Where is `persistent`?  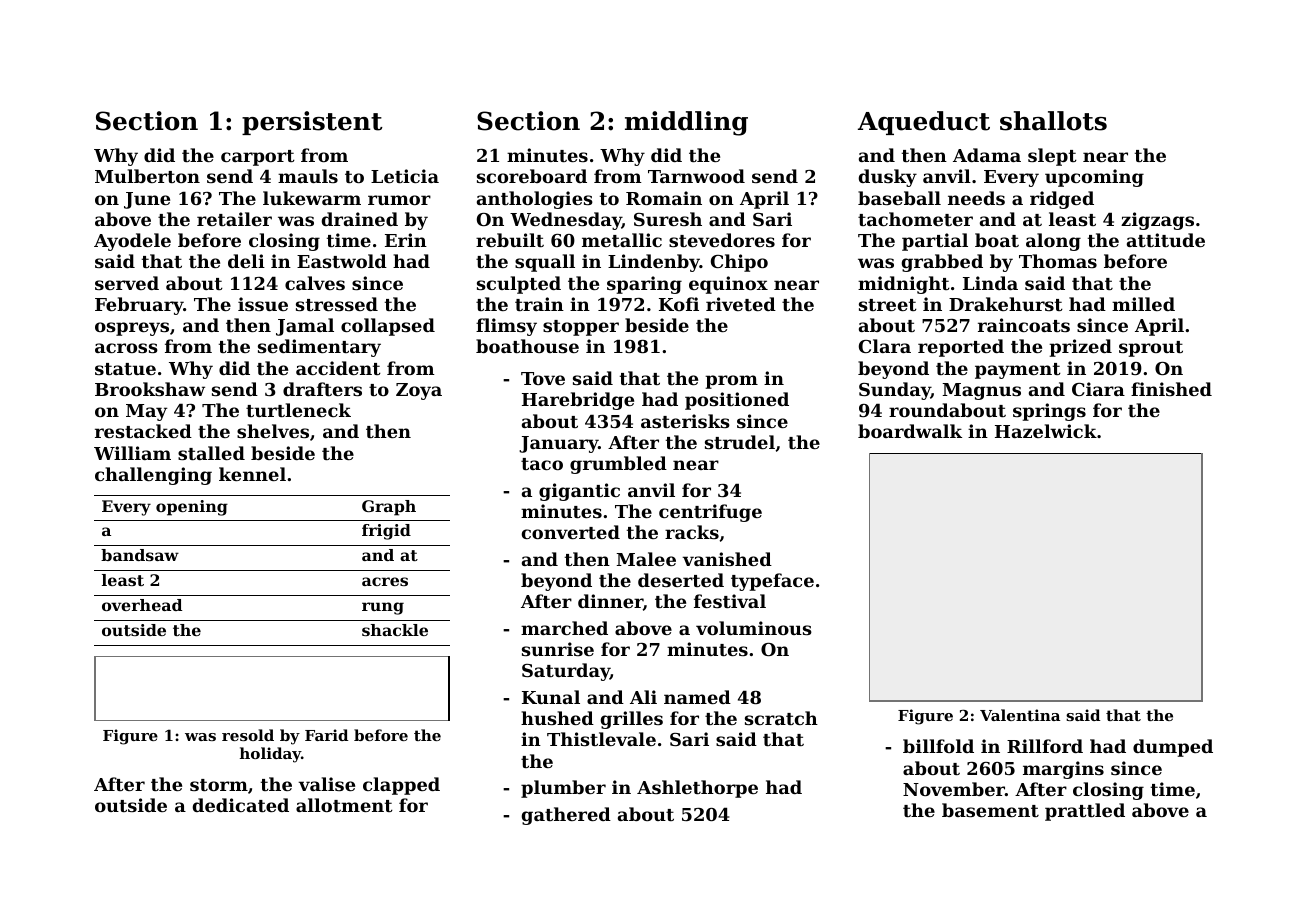 persistent is located at coordinates (312, 123).
